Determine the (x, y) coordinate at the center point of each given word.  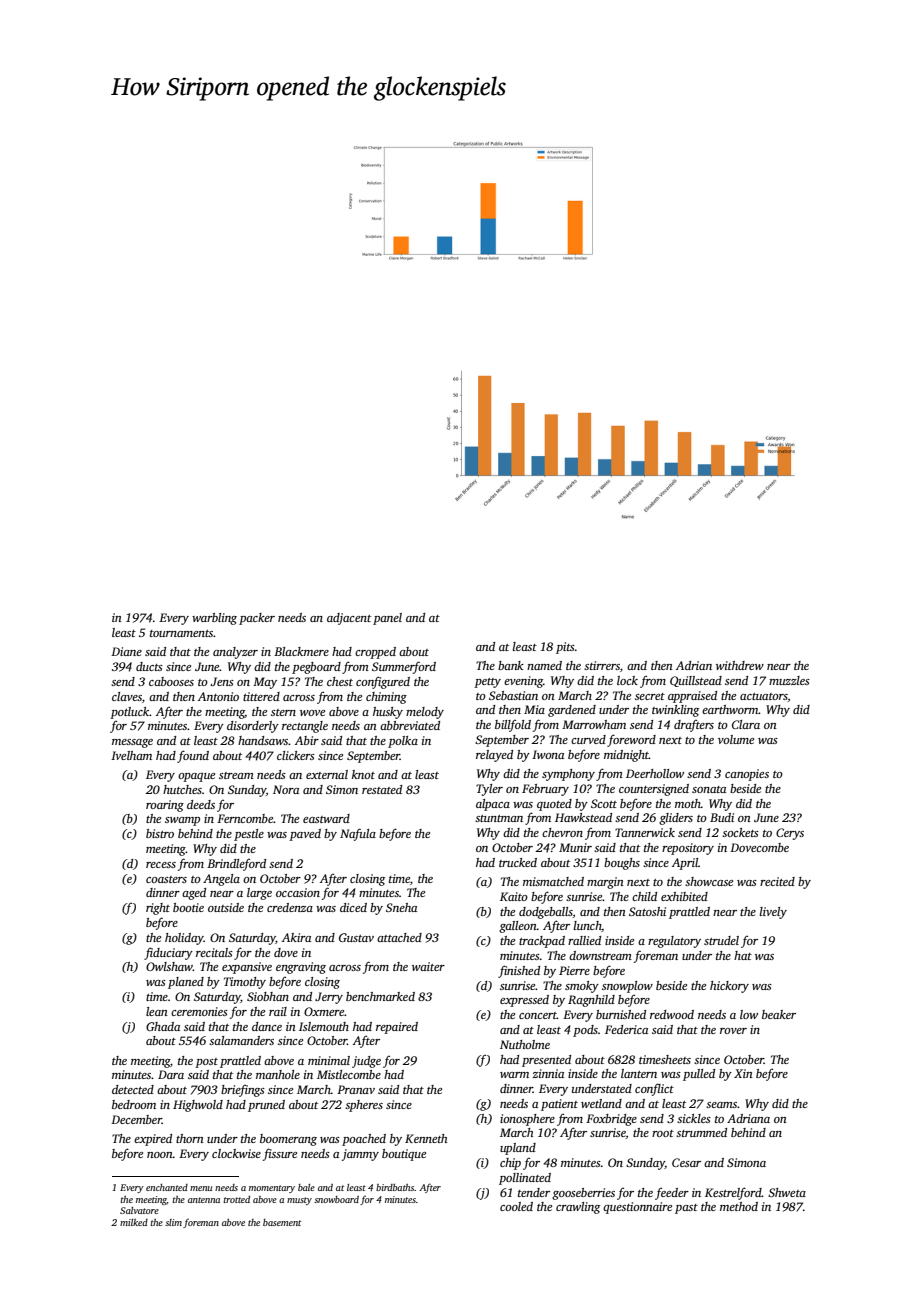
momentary (272, 1189)
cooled (516, 1206)
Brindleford (236, 865)
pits (565, 648)
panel (387, 619)
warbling (214, 619)
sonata (709, 789)
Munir (575, 847)
